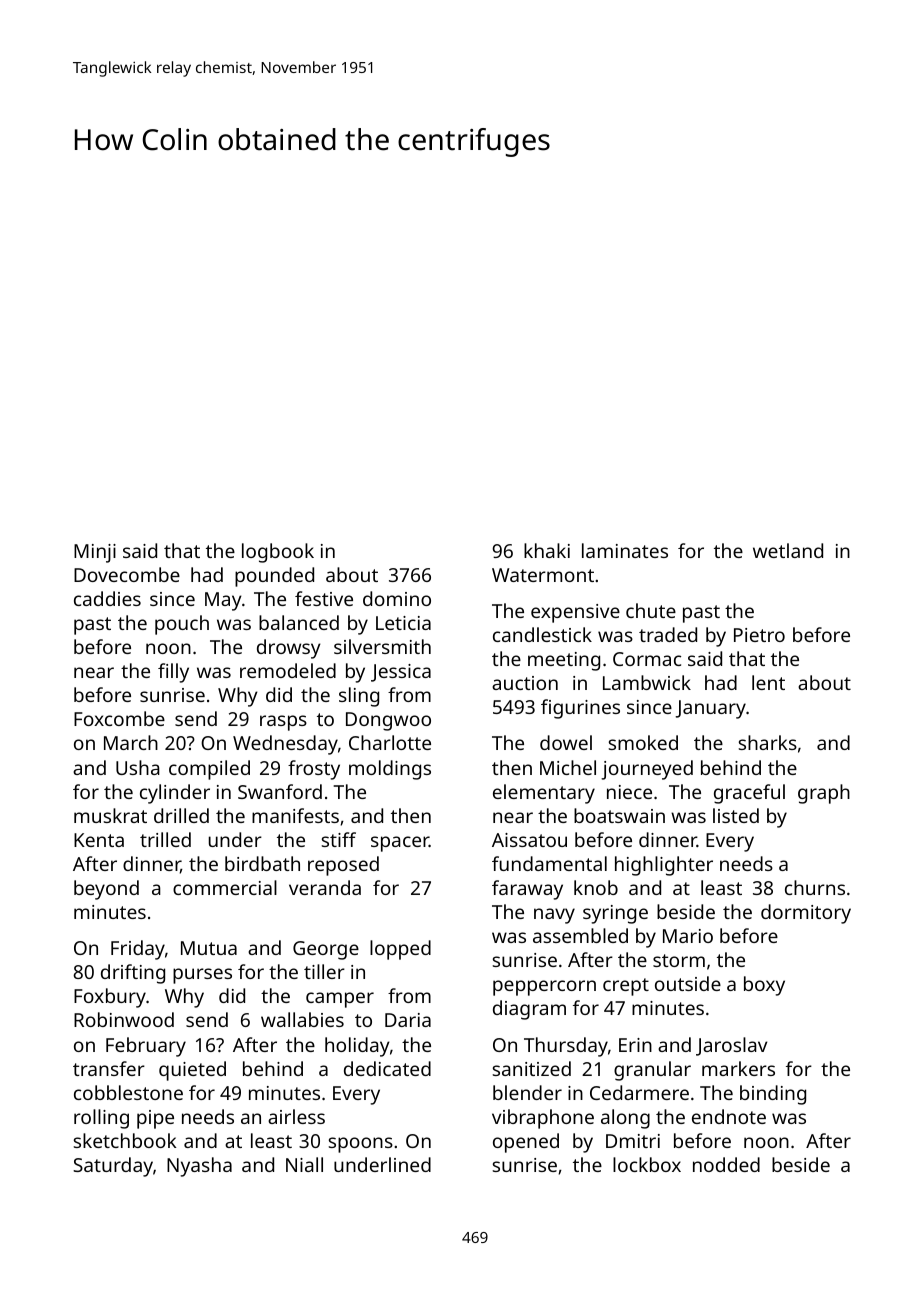 This page has height=1311, width=924. Describe the element at coordinates (526, 1143) in the page. I see `opened` at that location.
